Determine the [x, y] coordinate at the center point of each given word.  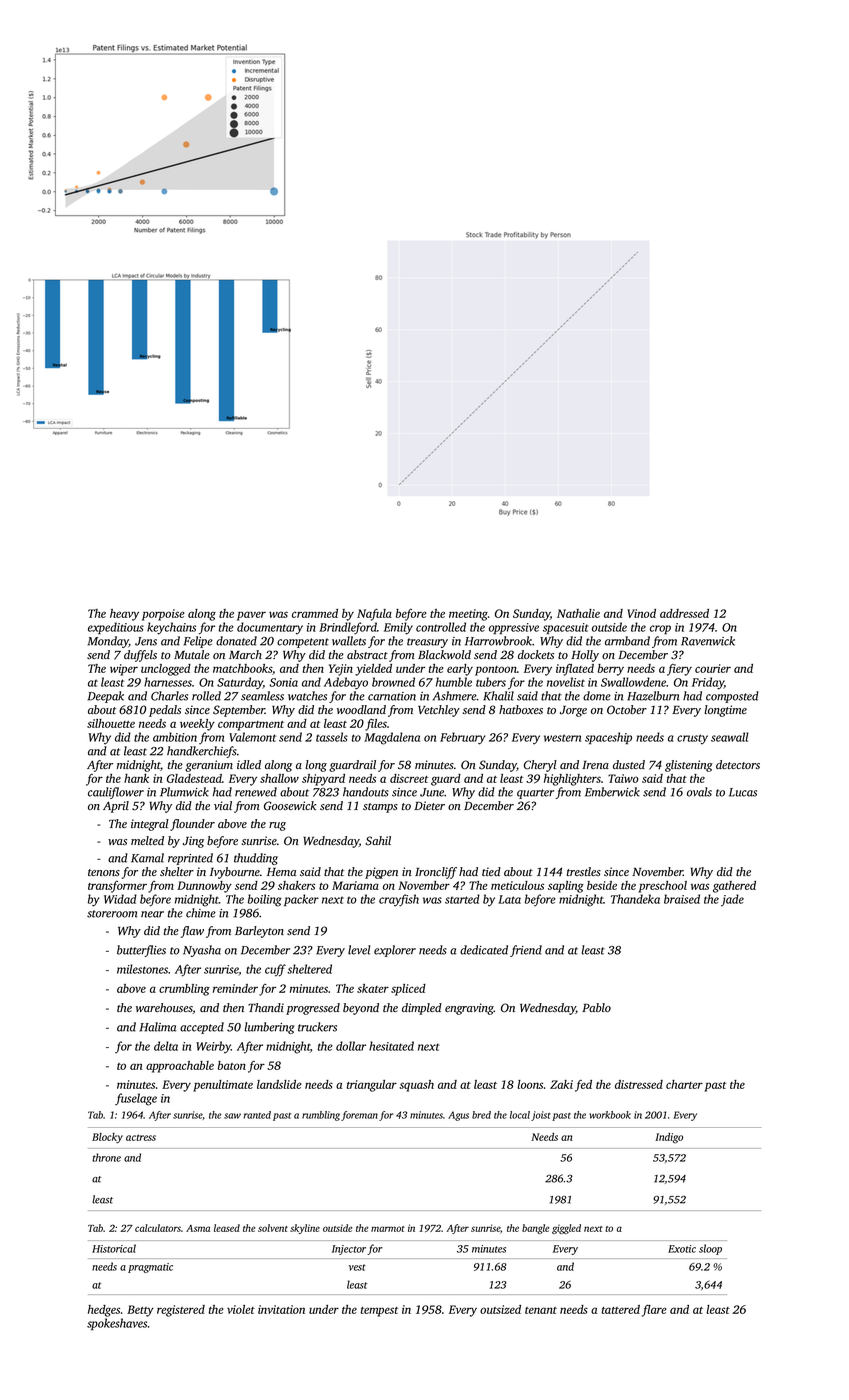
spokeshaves [117, 1324]
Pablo [596, 1007]
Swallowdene [633, 682]
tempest [380, 1312]
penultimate [223, 1086]
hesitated [391, 1046]
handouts [366, 792]
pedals [165, 711]
